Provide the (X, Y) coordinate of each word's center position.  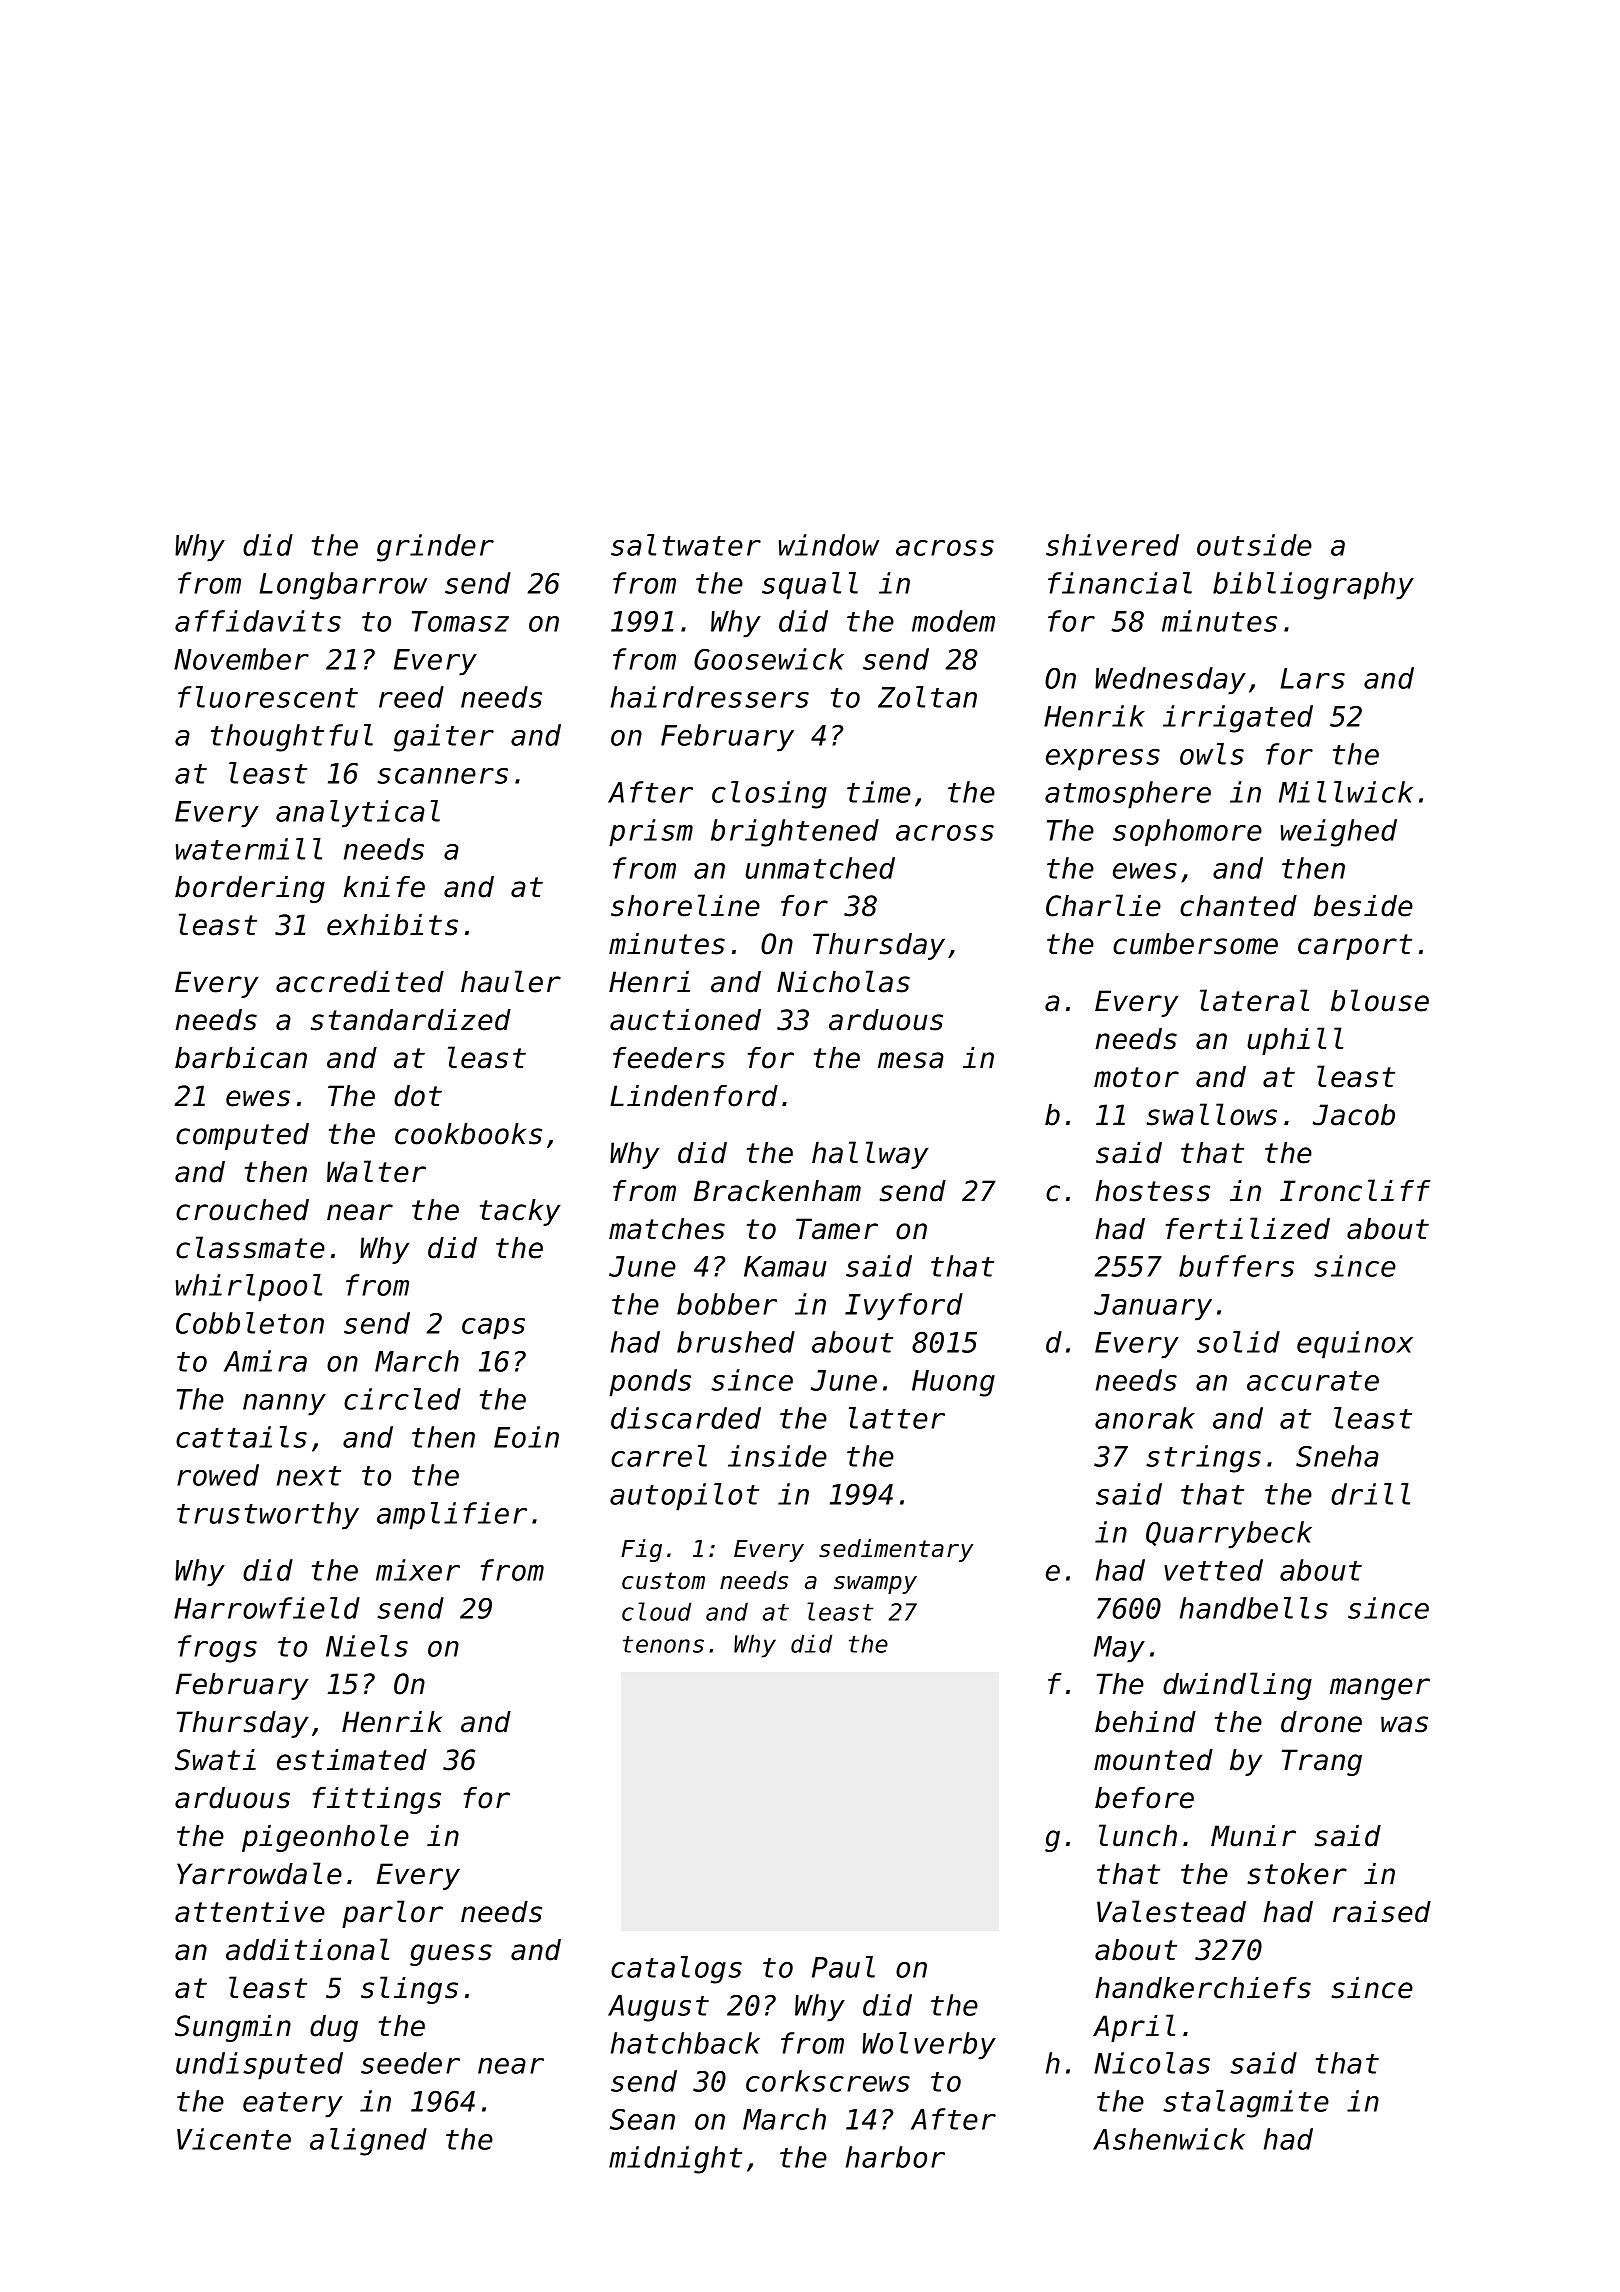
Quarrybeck (1229, 1535)
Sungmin (233, 2028)
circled (402, 1399)
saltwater (686, 545)
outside (1254, 545)
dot (418, 1096)
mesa (911, 1060)
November (241, 659)
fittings (377, 1800)
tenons (663, 1644)
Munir (1253, 1836)
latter (897, 1418)
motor (1136, 1077)
